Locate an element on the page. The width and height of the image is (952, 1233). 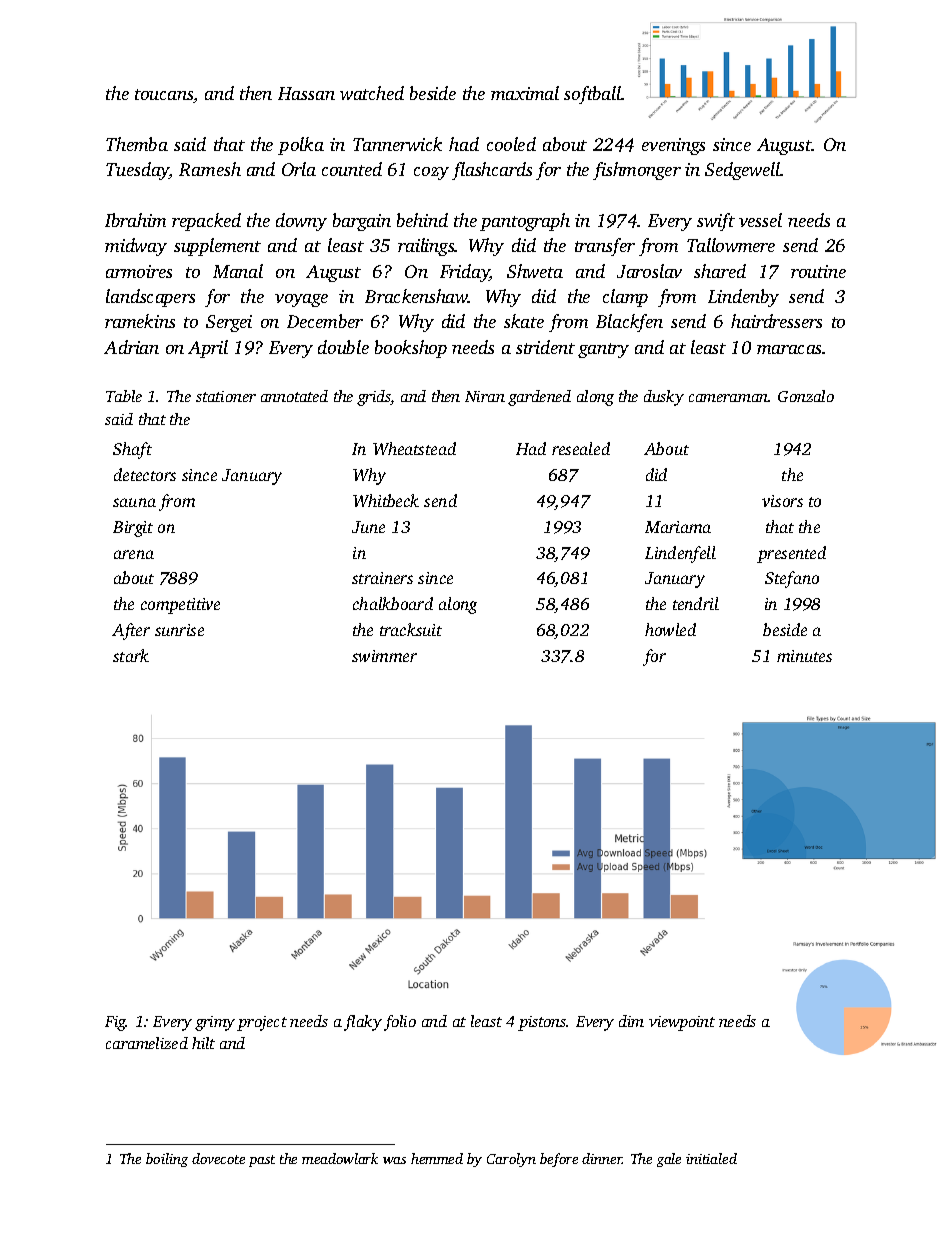
initialed is located at coordinates (711, 1158).
